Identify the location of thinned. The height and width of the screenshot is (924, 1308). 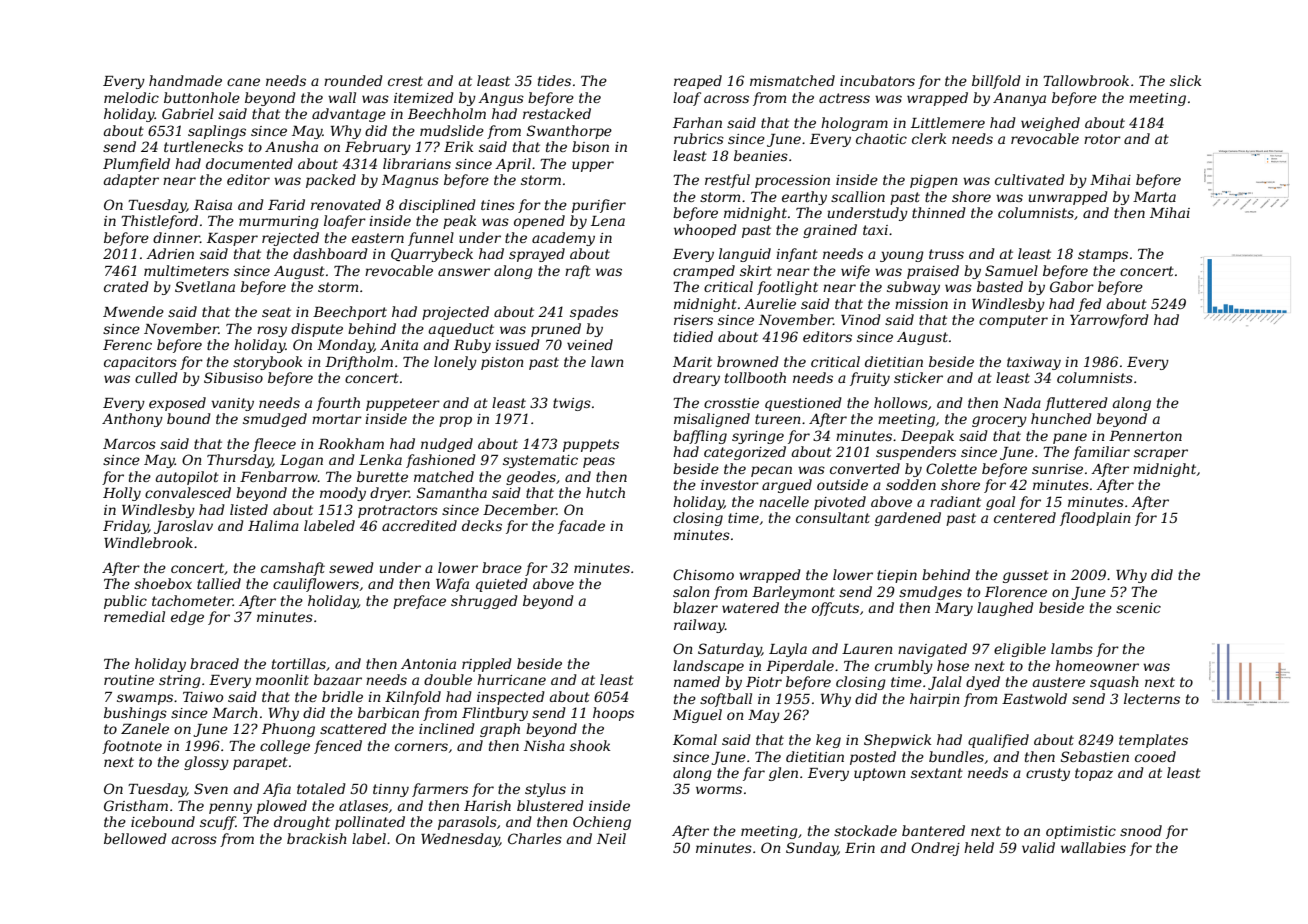
(939, 212).
